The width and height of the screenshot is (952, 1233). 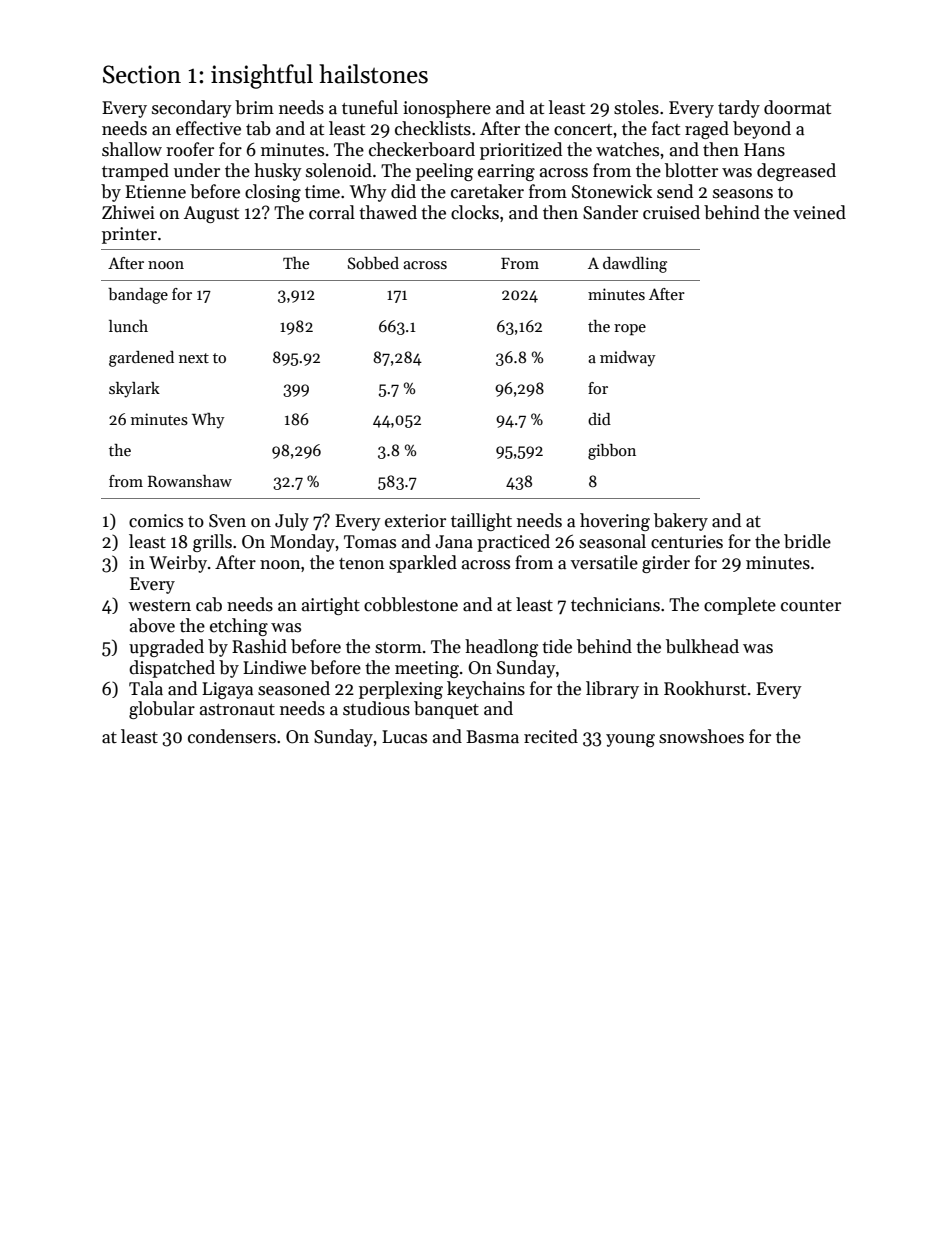 What do you see at coordinates (422, 149) in the screenshot?
I see `checkerboard` at bounding box center [422, 149].
